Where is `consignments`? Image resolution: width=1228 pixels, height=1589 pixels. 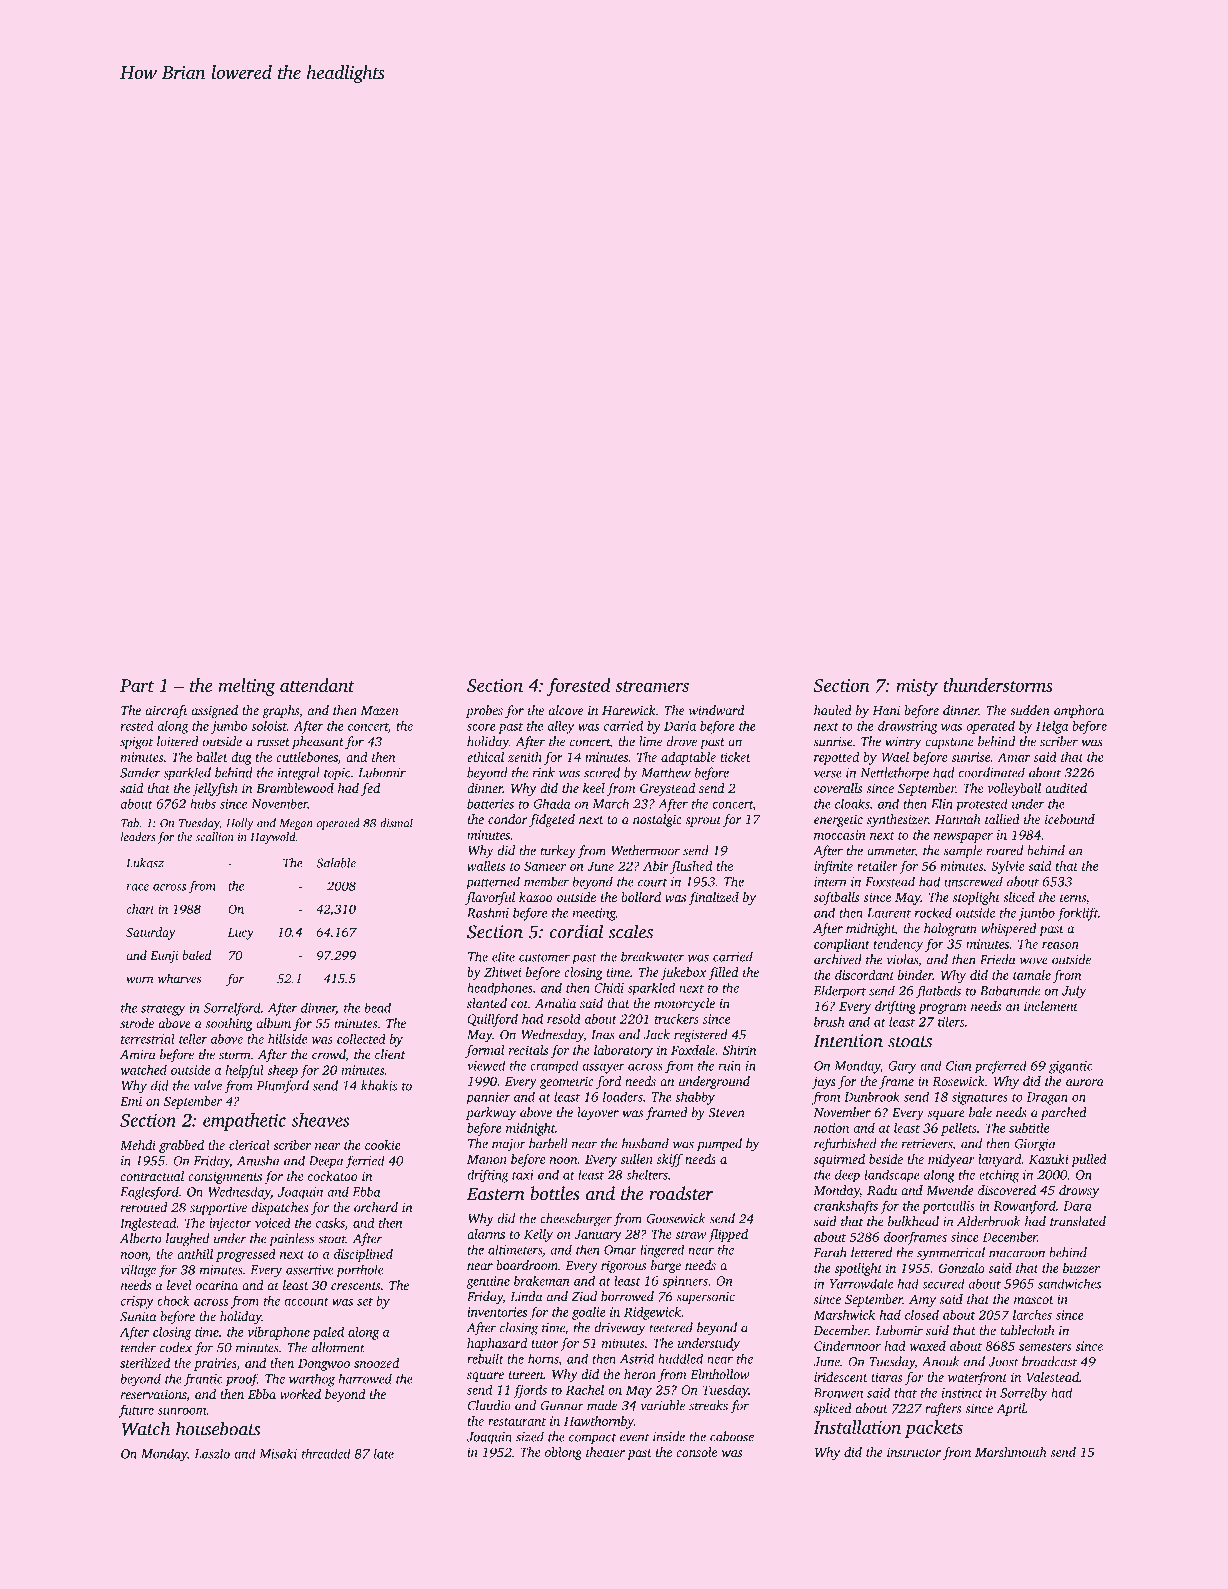 consignments is located at coordinates (225, 1177).
